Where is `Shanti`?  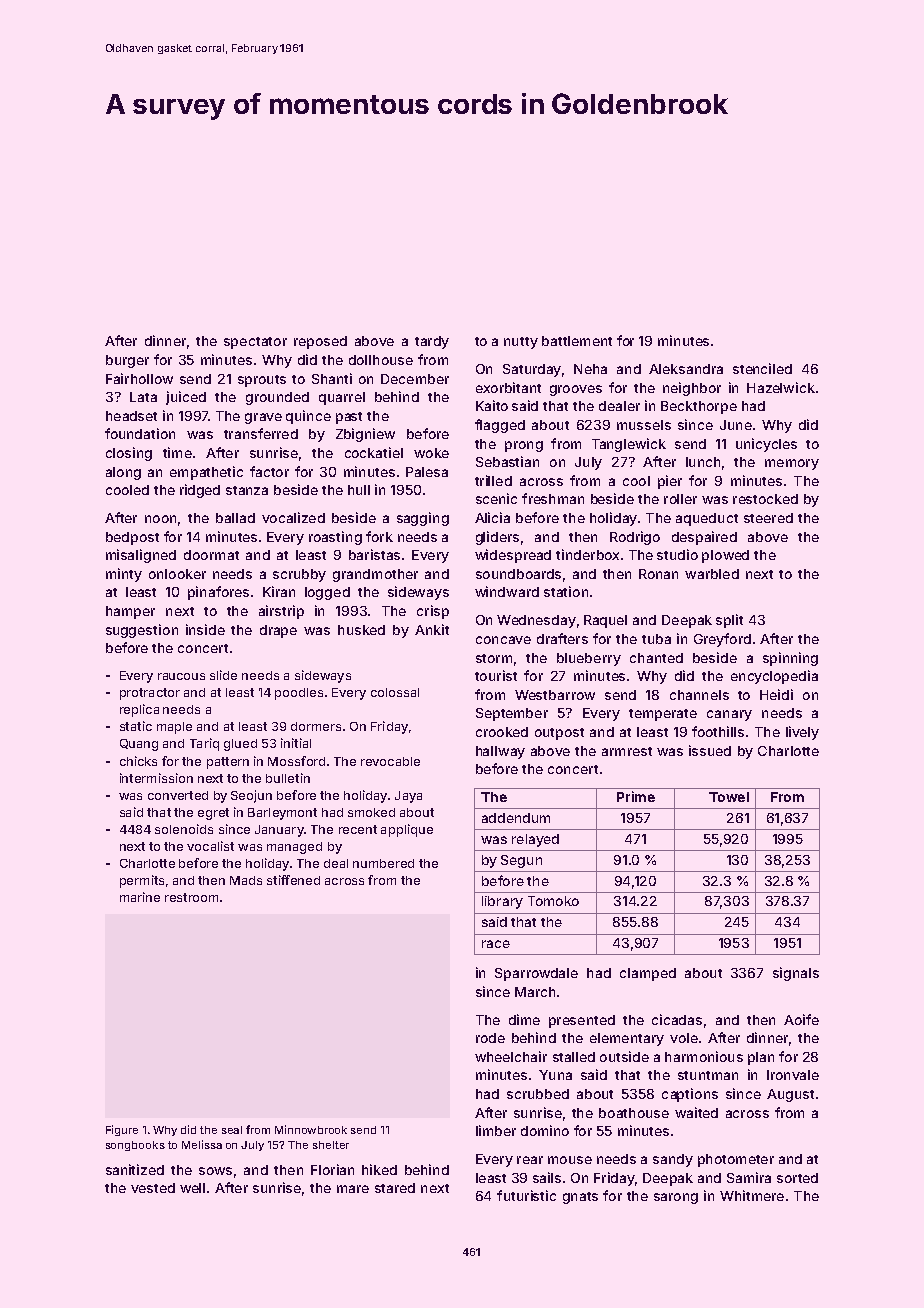
Shanti is located at coordinates (332, 378).
